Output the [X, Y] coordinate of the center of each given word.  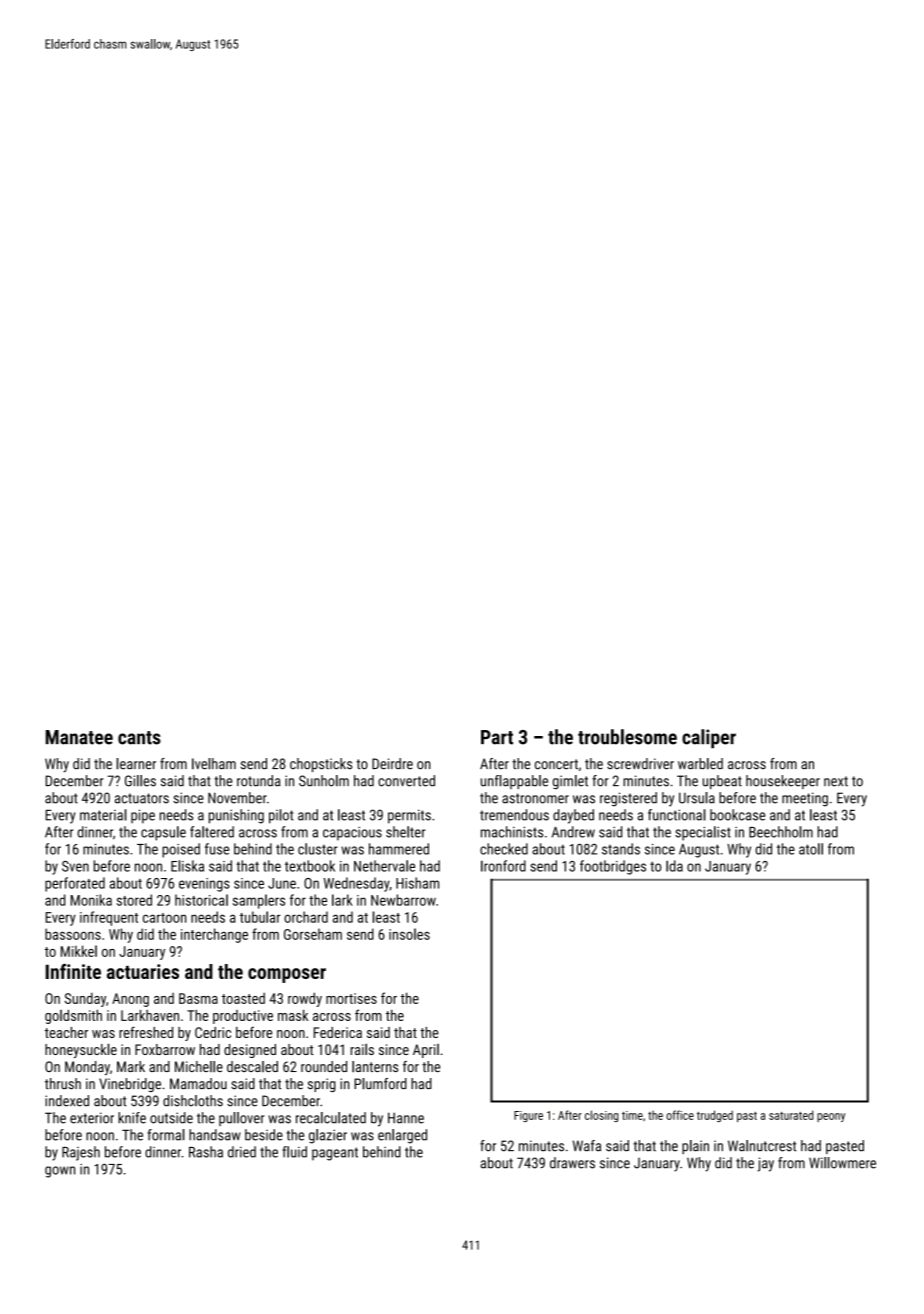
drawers [572, 1163]
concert [556, 764]
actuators [142, 798]
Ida [674, 866]
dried [242, 1152]
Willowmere [842, 1163]
